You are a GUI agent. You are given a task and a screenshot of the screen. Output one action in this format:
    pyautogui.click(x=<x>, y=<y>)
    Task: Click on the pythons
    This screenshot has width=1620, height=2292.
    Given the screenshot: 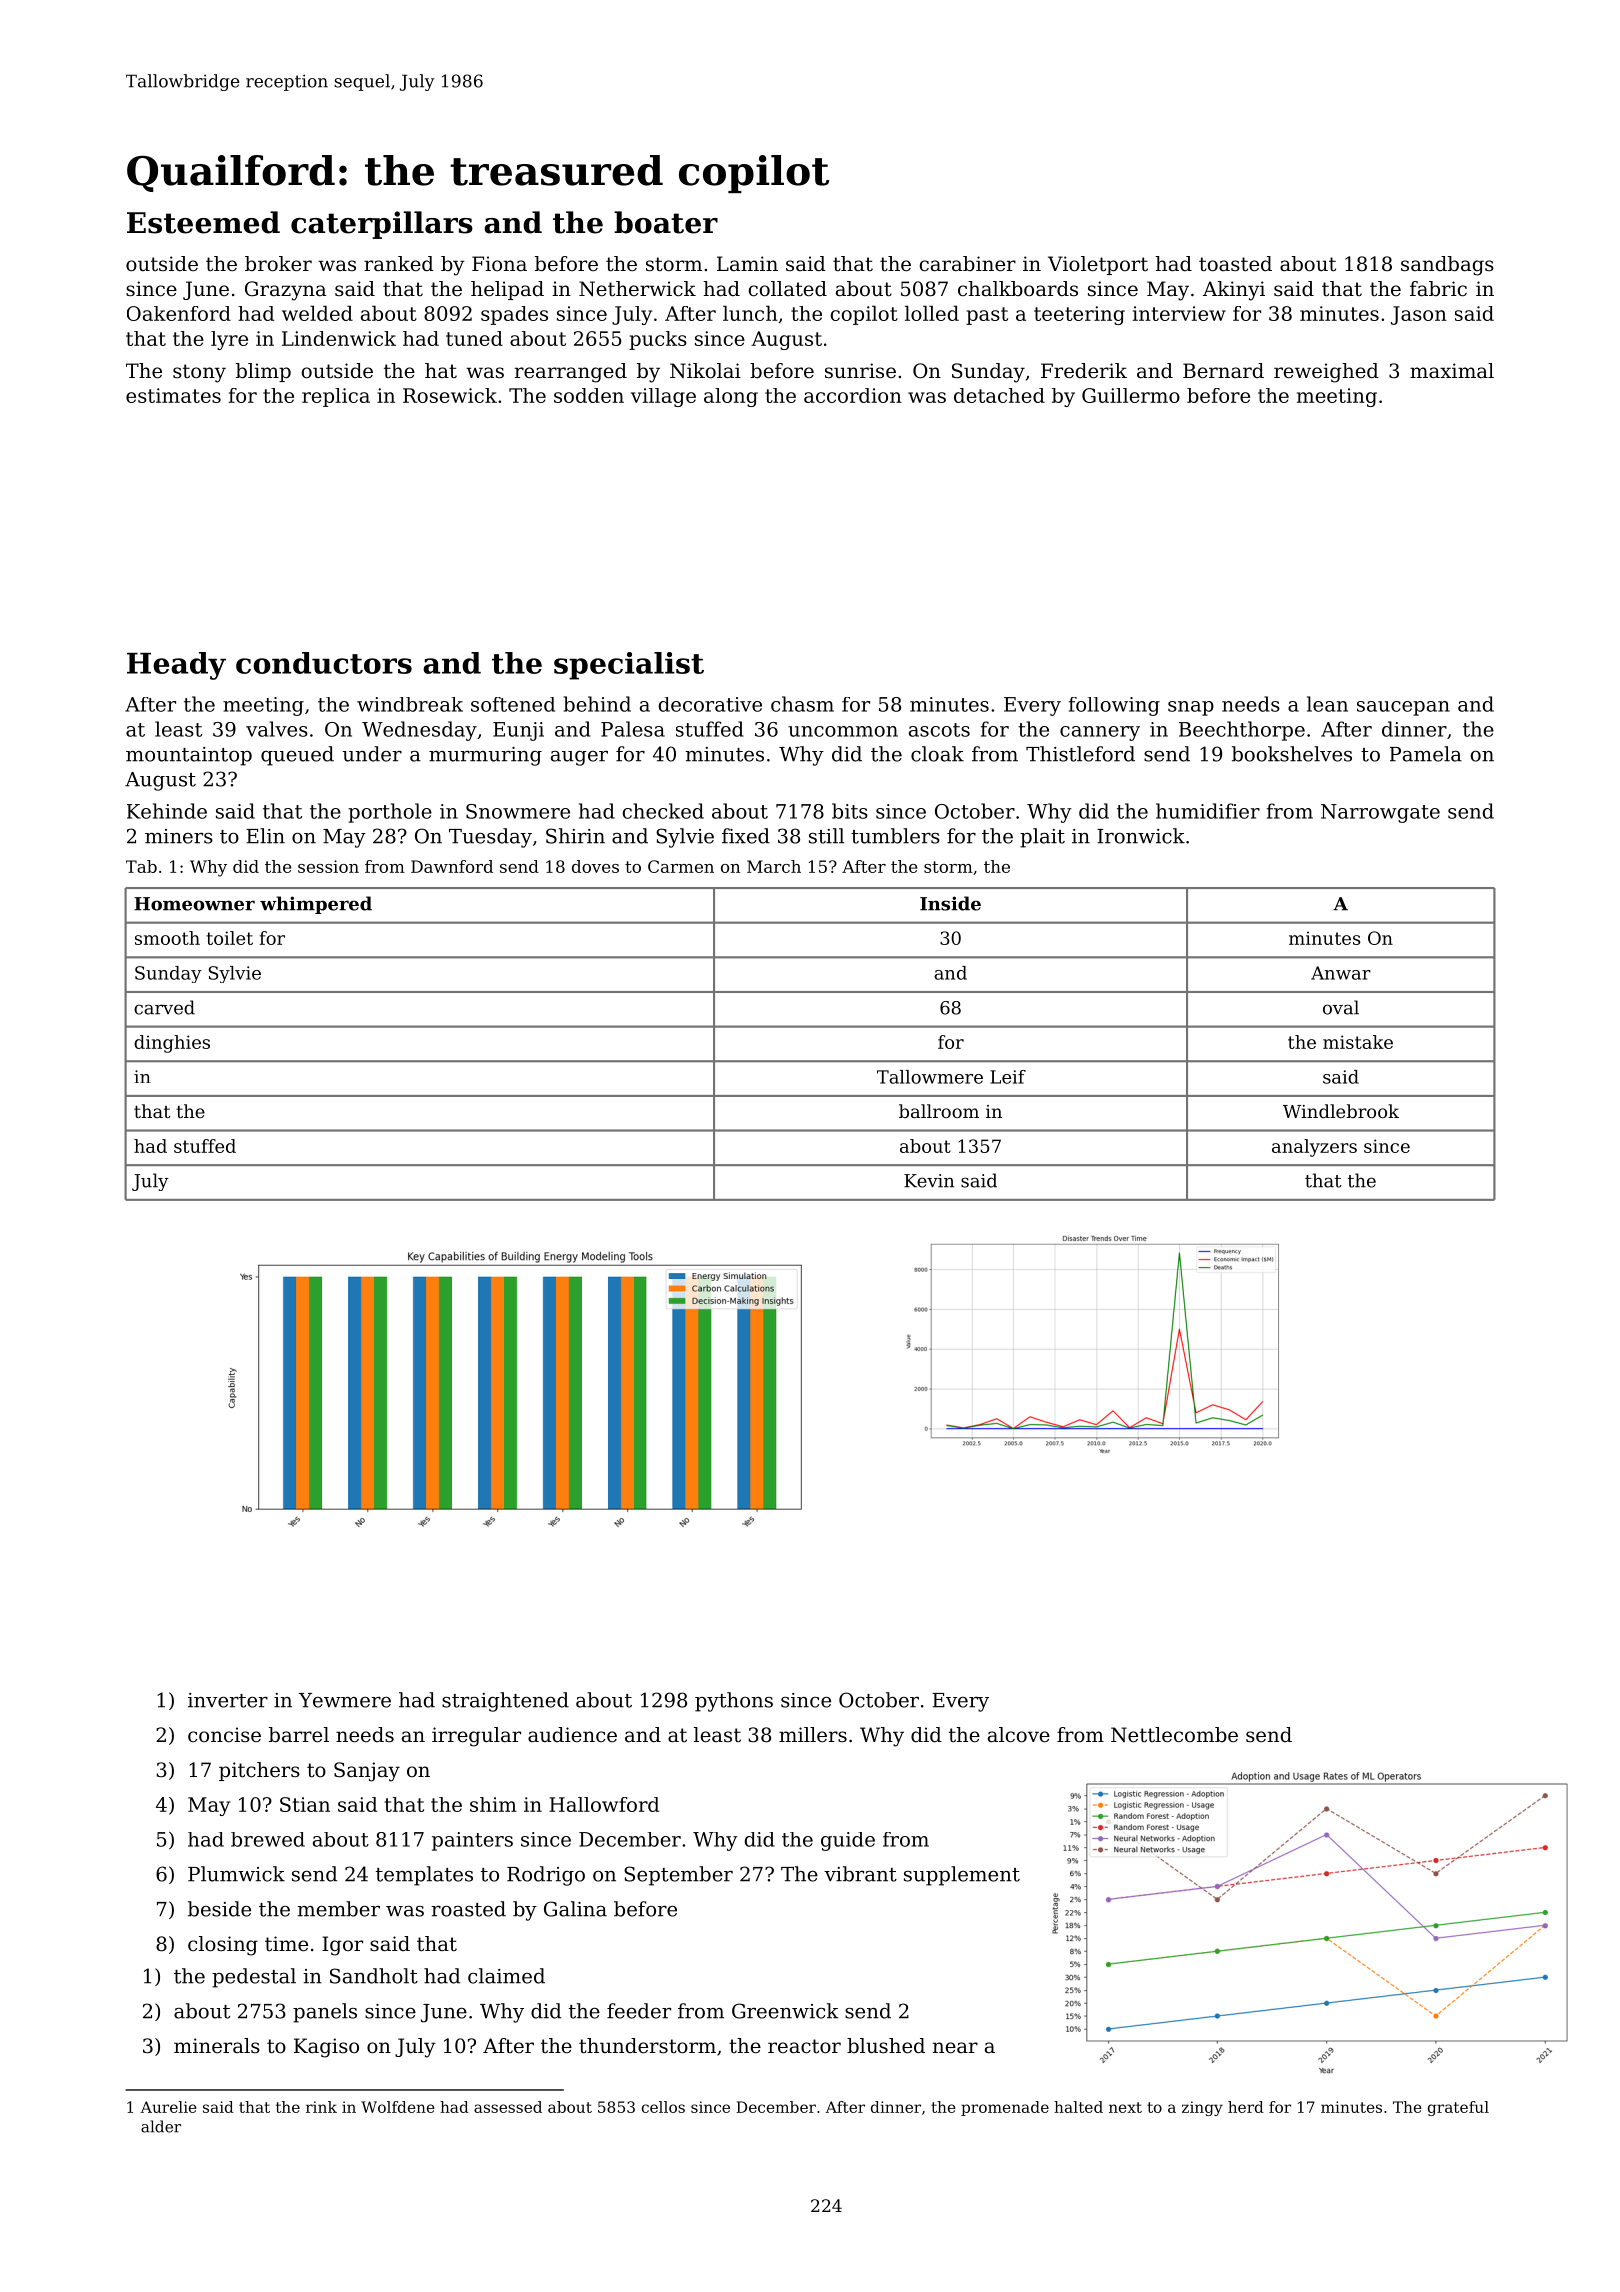 What is the action you would take?
    pyautogui.click(x=734, y=1702)
